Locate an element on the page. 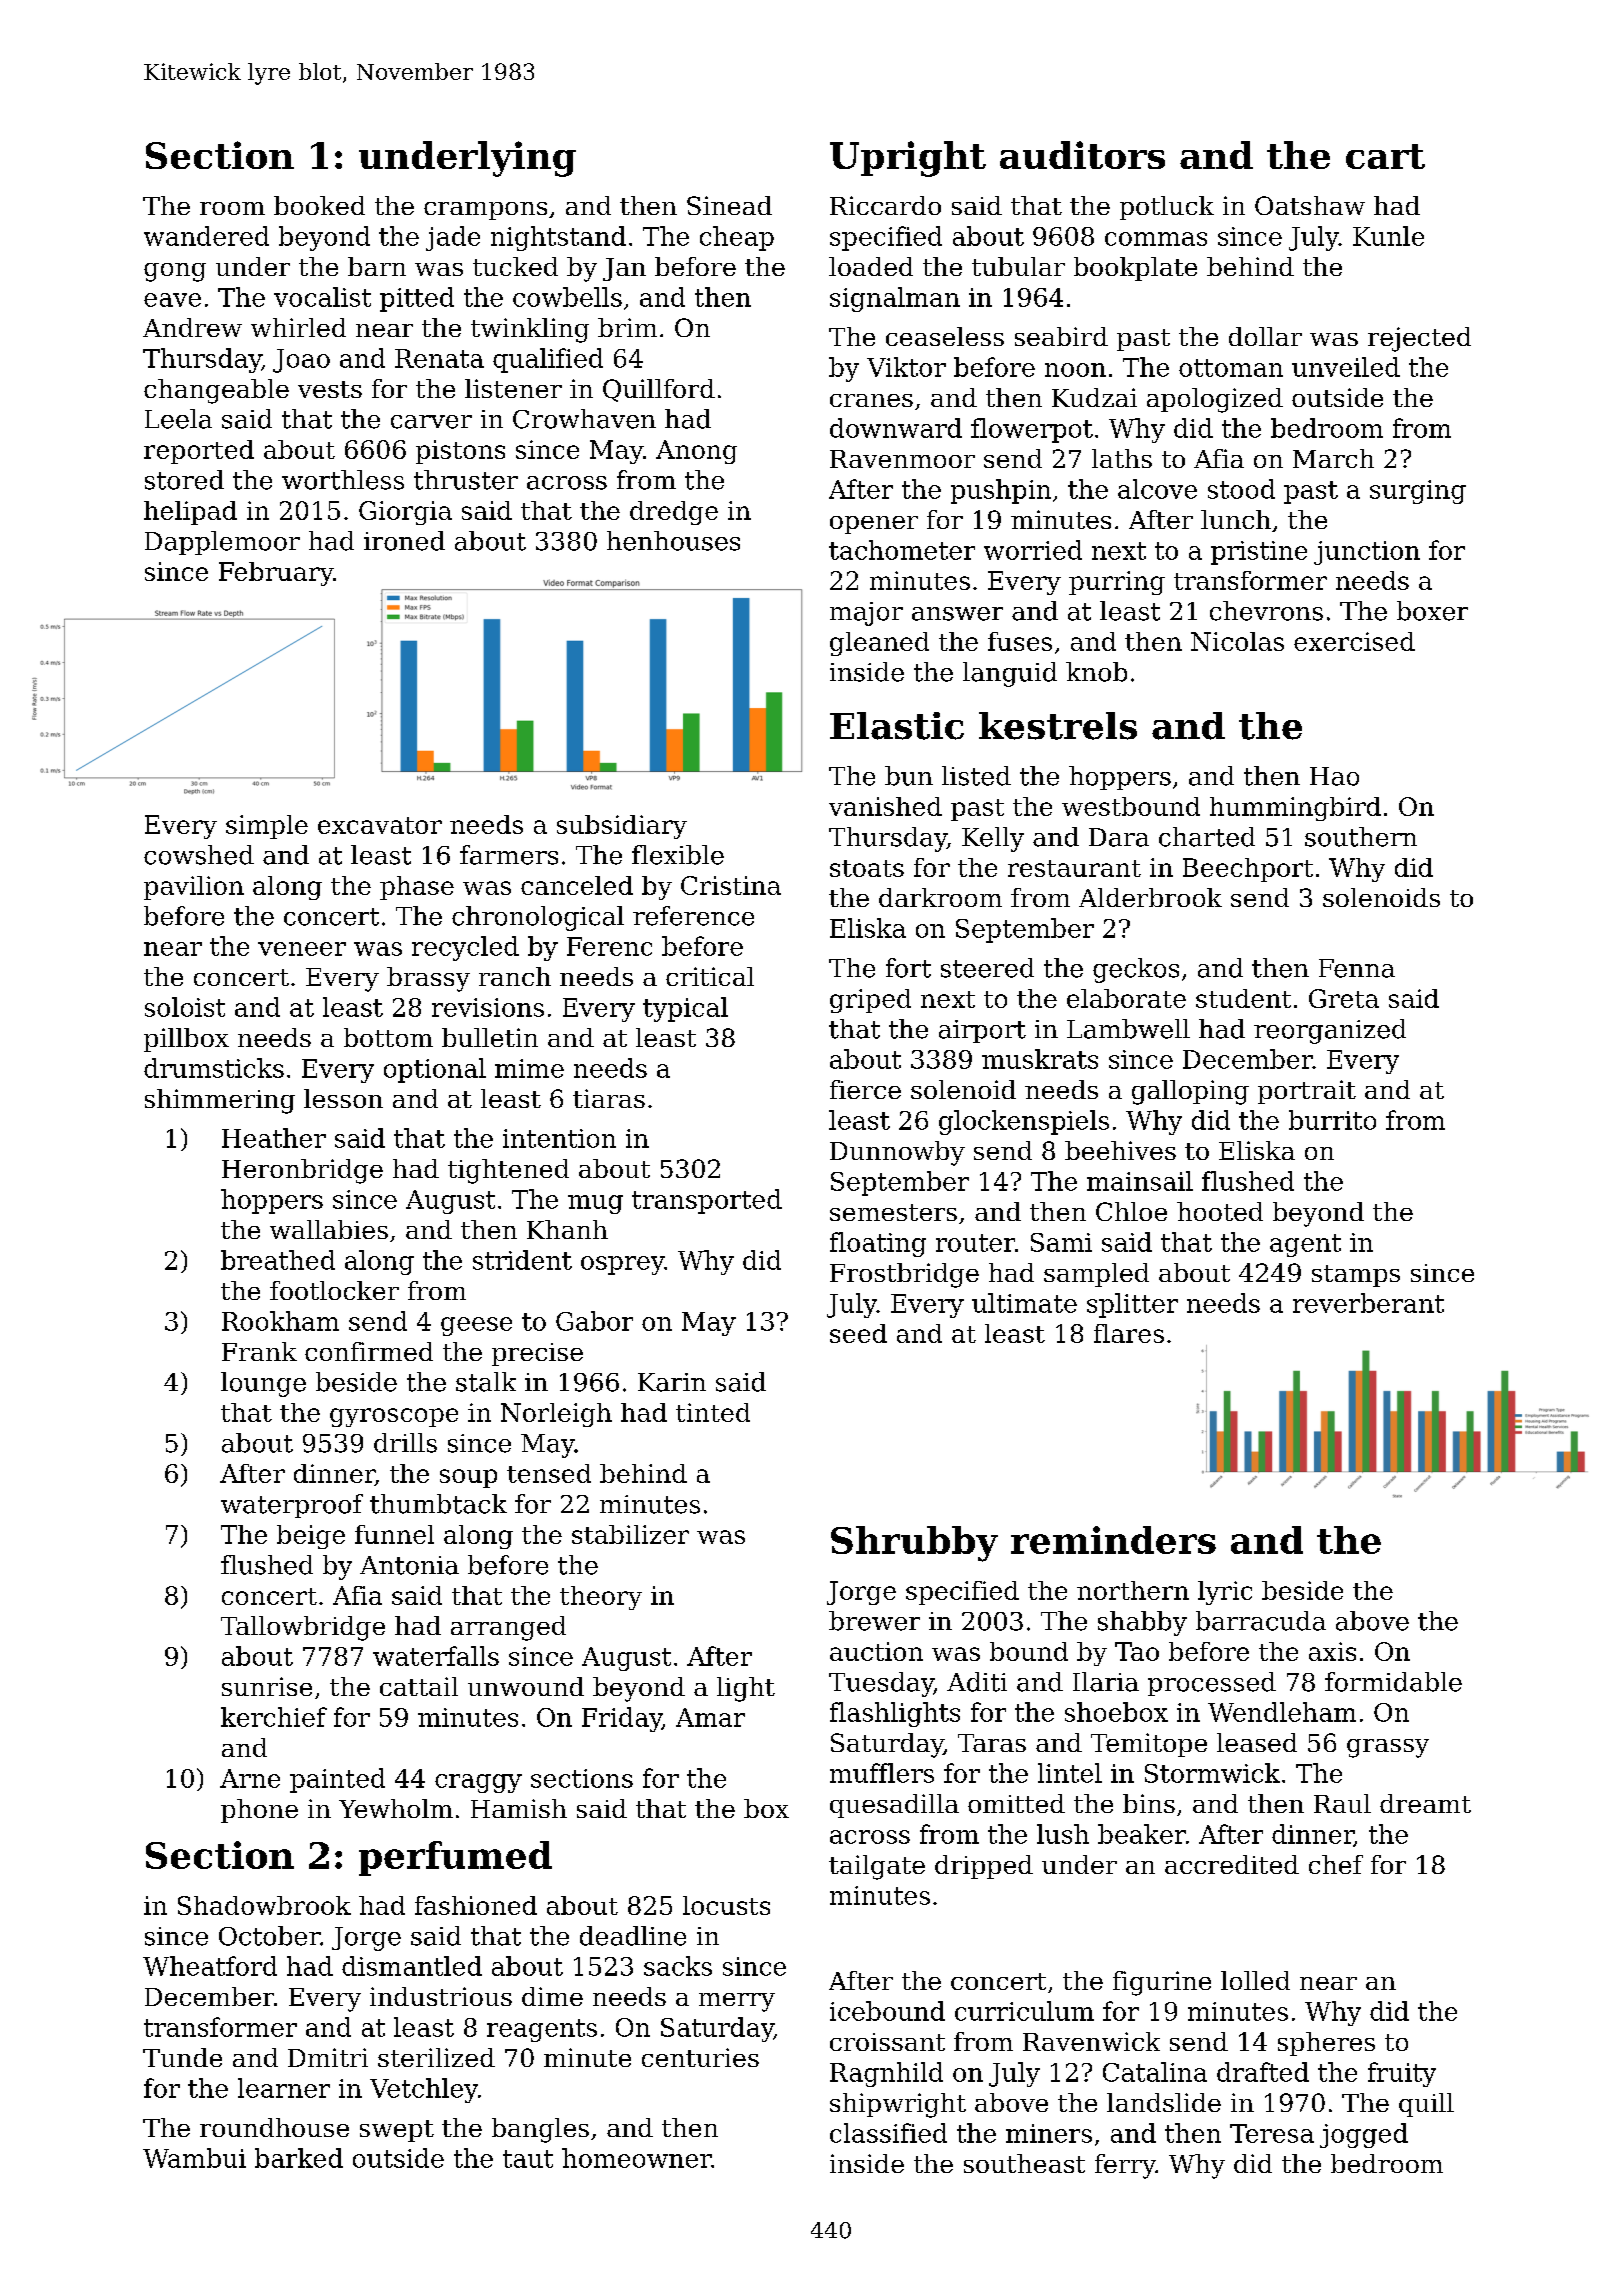 The width and height of the page is (1620, 2292). ceaseless is located at coordinates (945, 336).
